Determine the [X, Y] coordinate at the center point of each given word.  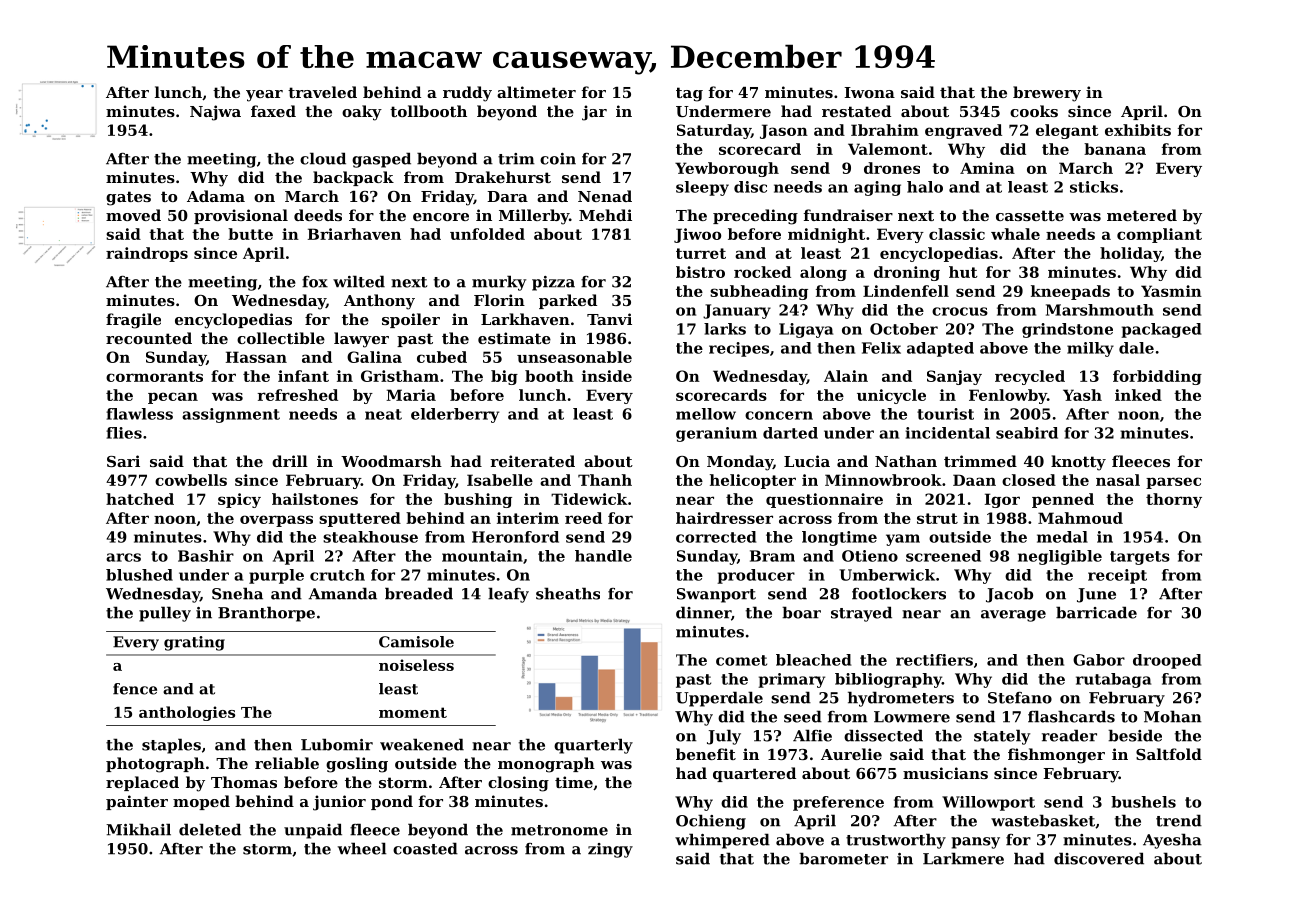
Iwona [869, 92]
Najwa [215, 113]
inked [1138, 395]
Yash [1082, 395]
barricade [1096, 612]
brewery [1047, 94]
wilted [359, 281]
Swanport [716, 595]
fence [135, 689]
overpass [276, 521]
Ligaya [806, 330]
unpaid [313, 831]
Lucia [807, 461]
